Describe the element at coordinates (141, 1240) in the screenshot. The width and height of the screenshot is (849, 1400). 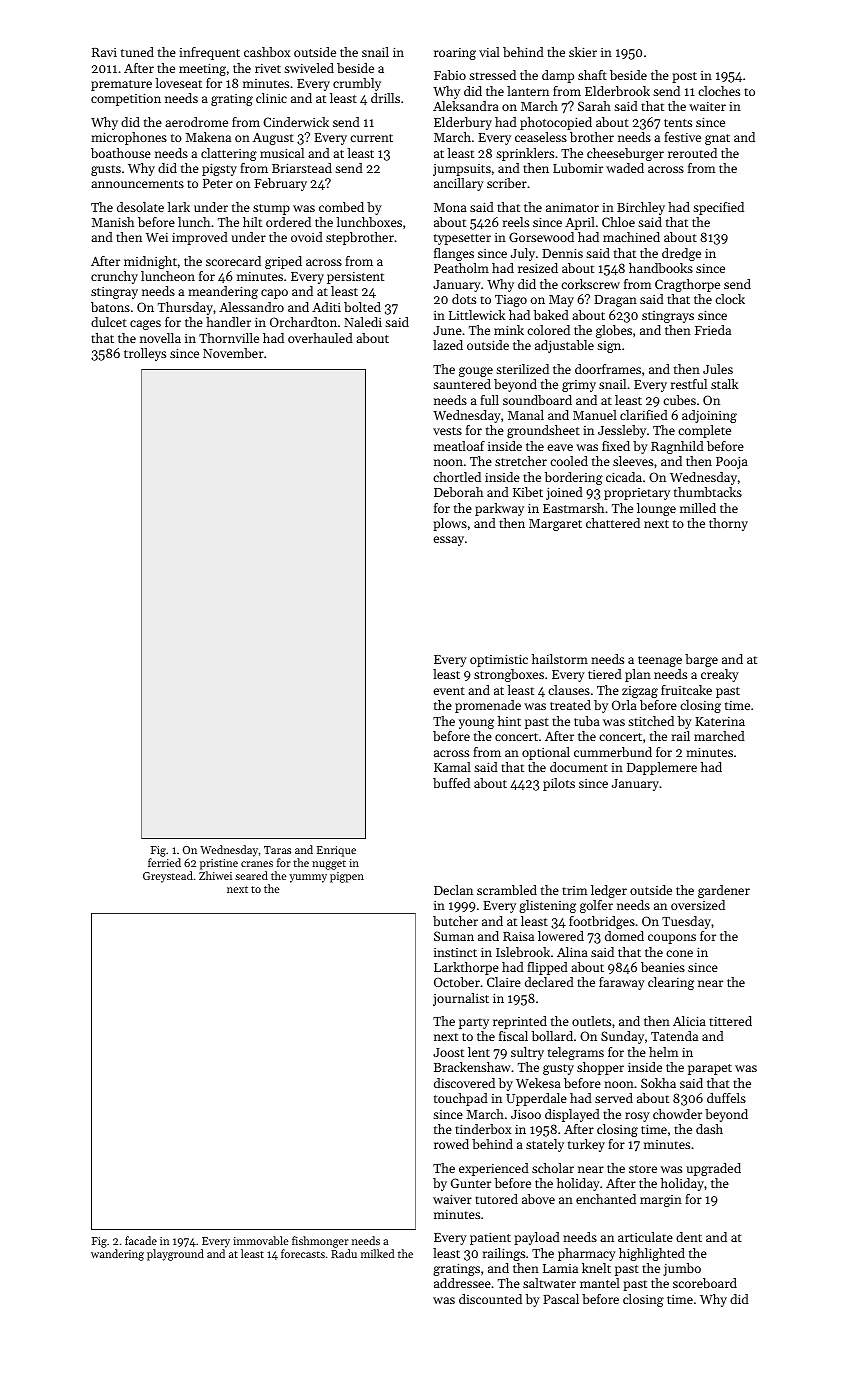
I see `facade` at that location.
